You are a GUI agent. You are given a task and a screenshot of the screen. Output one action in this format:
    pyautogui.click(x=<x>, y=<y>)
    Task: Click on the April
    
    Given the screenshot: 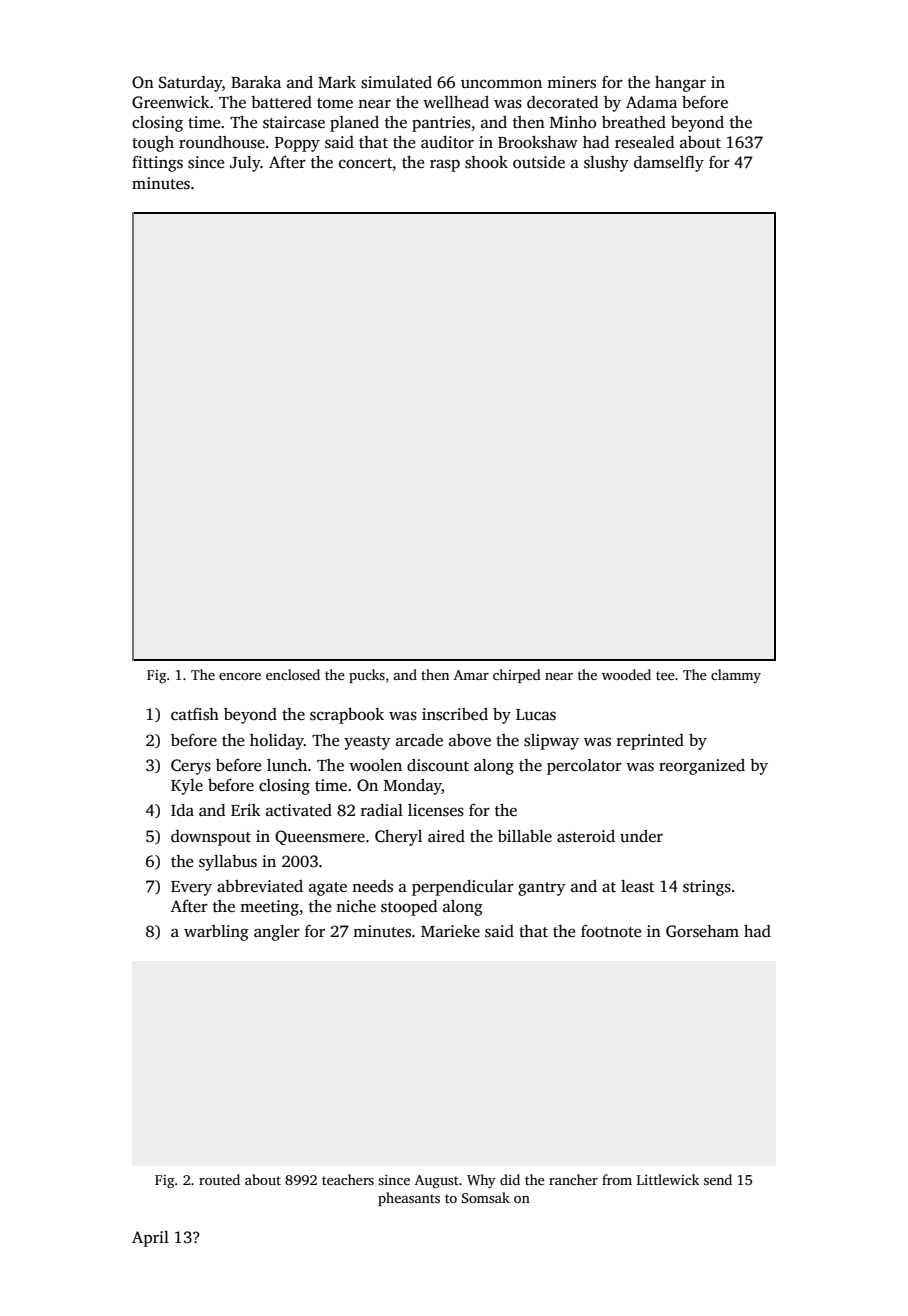 What is the action you would take?
    pyautogui.click(x=150, y=1239)
